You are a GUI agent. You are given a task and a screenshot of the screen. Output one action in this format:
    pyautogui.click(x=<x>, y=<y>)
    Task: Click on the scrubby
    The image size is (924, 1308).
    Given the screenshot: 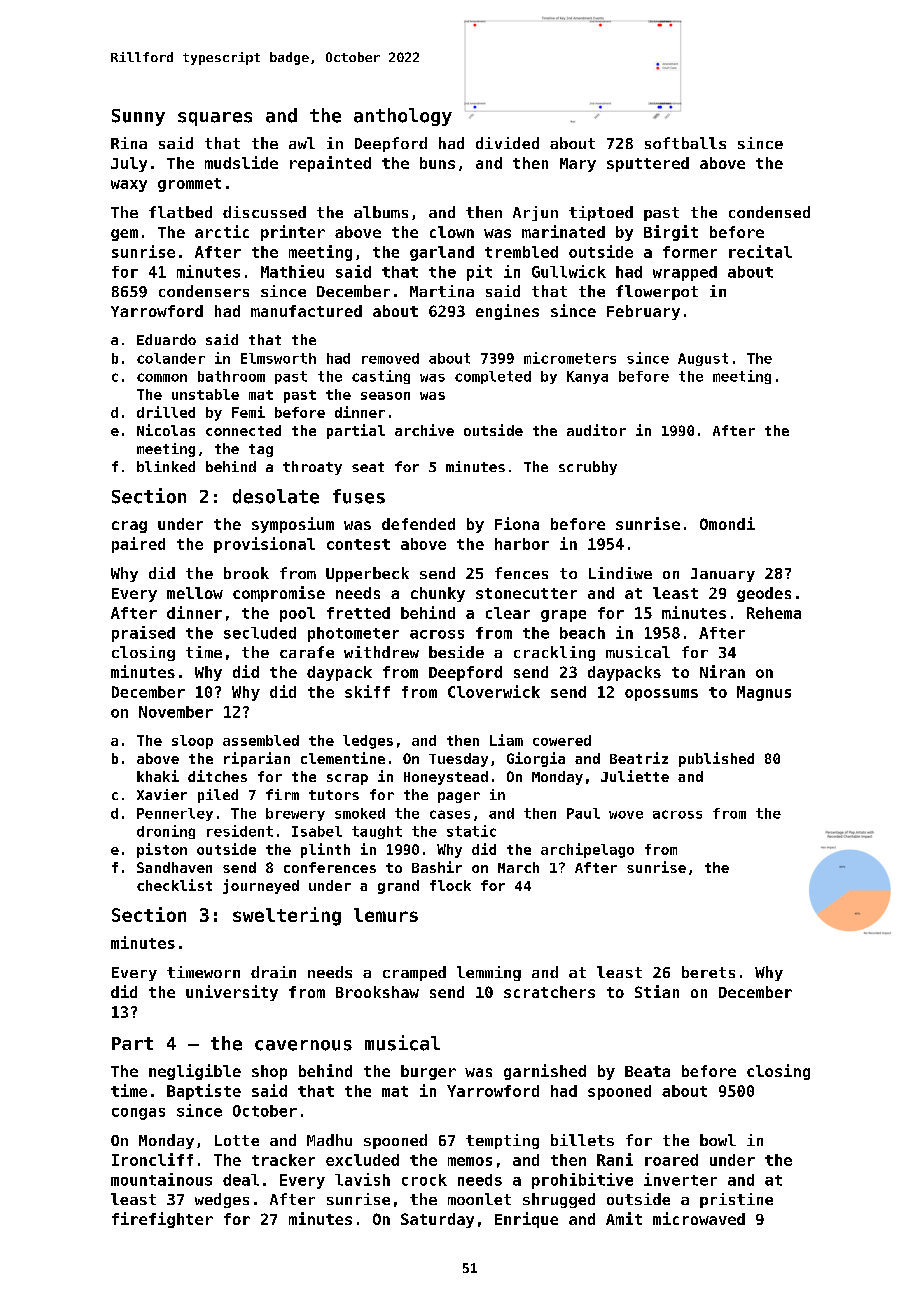 What is the action you would take?
    pyautogui.click(x=588, y=468)
